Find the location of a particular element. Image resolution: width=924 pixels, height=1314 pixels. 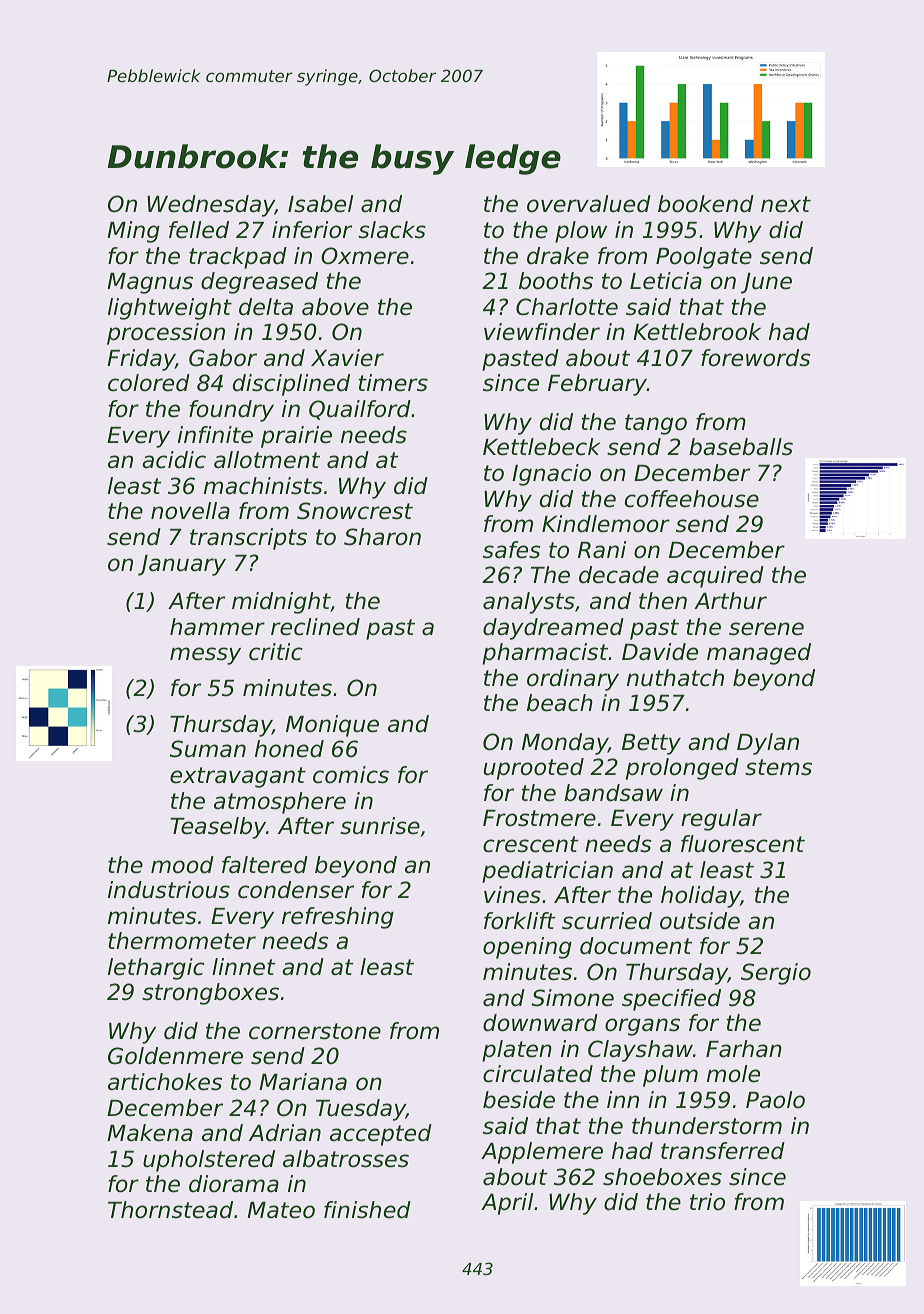

inferior is located at coordinates (312, 230).
